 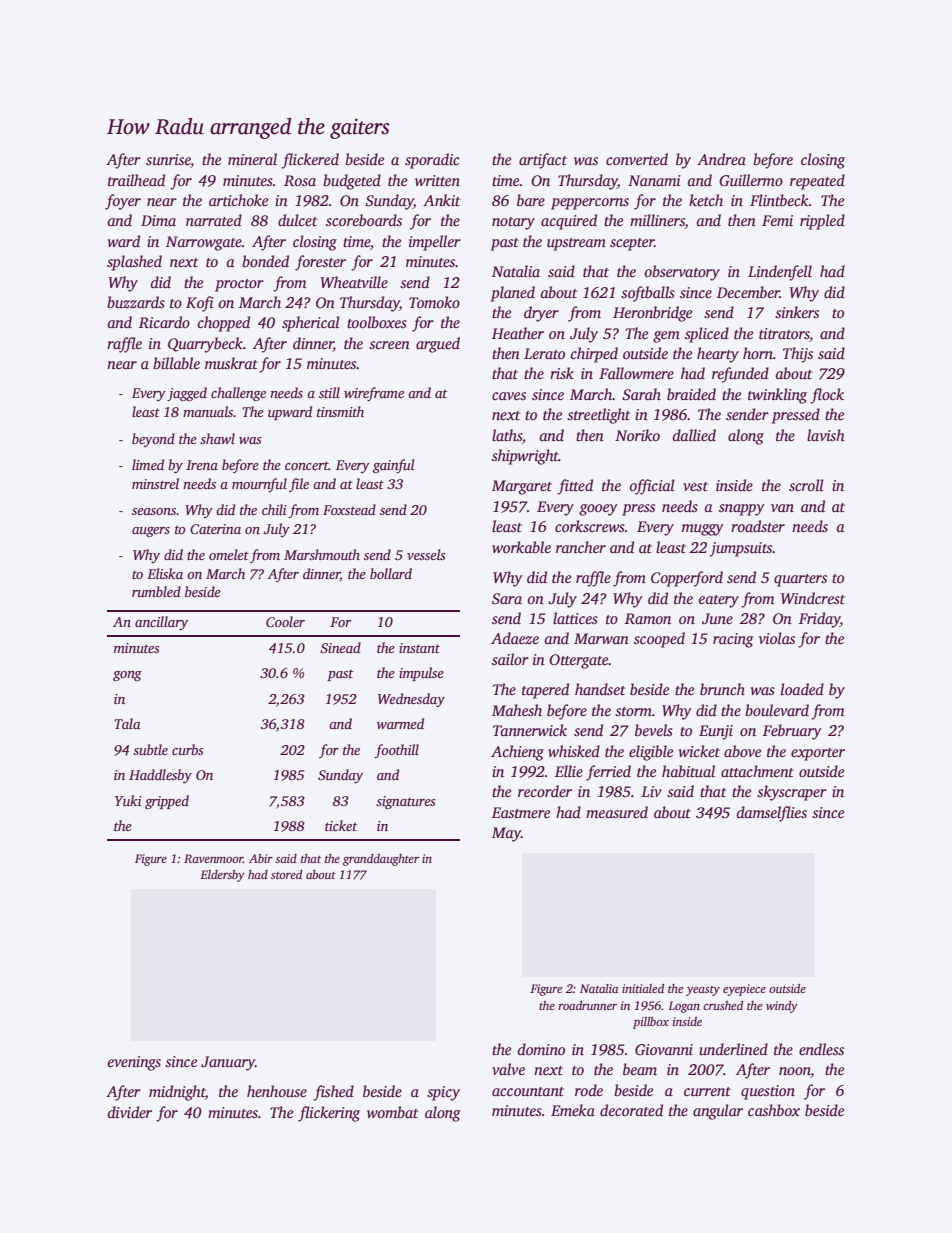 What do you see at coordinates (802, 689) in the page?
I see `loaded` at bounding box center [802, 689].
